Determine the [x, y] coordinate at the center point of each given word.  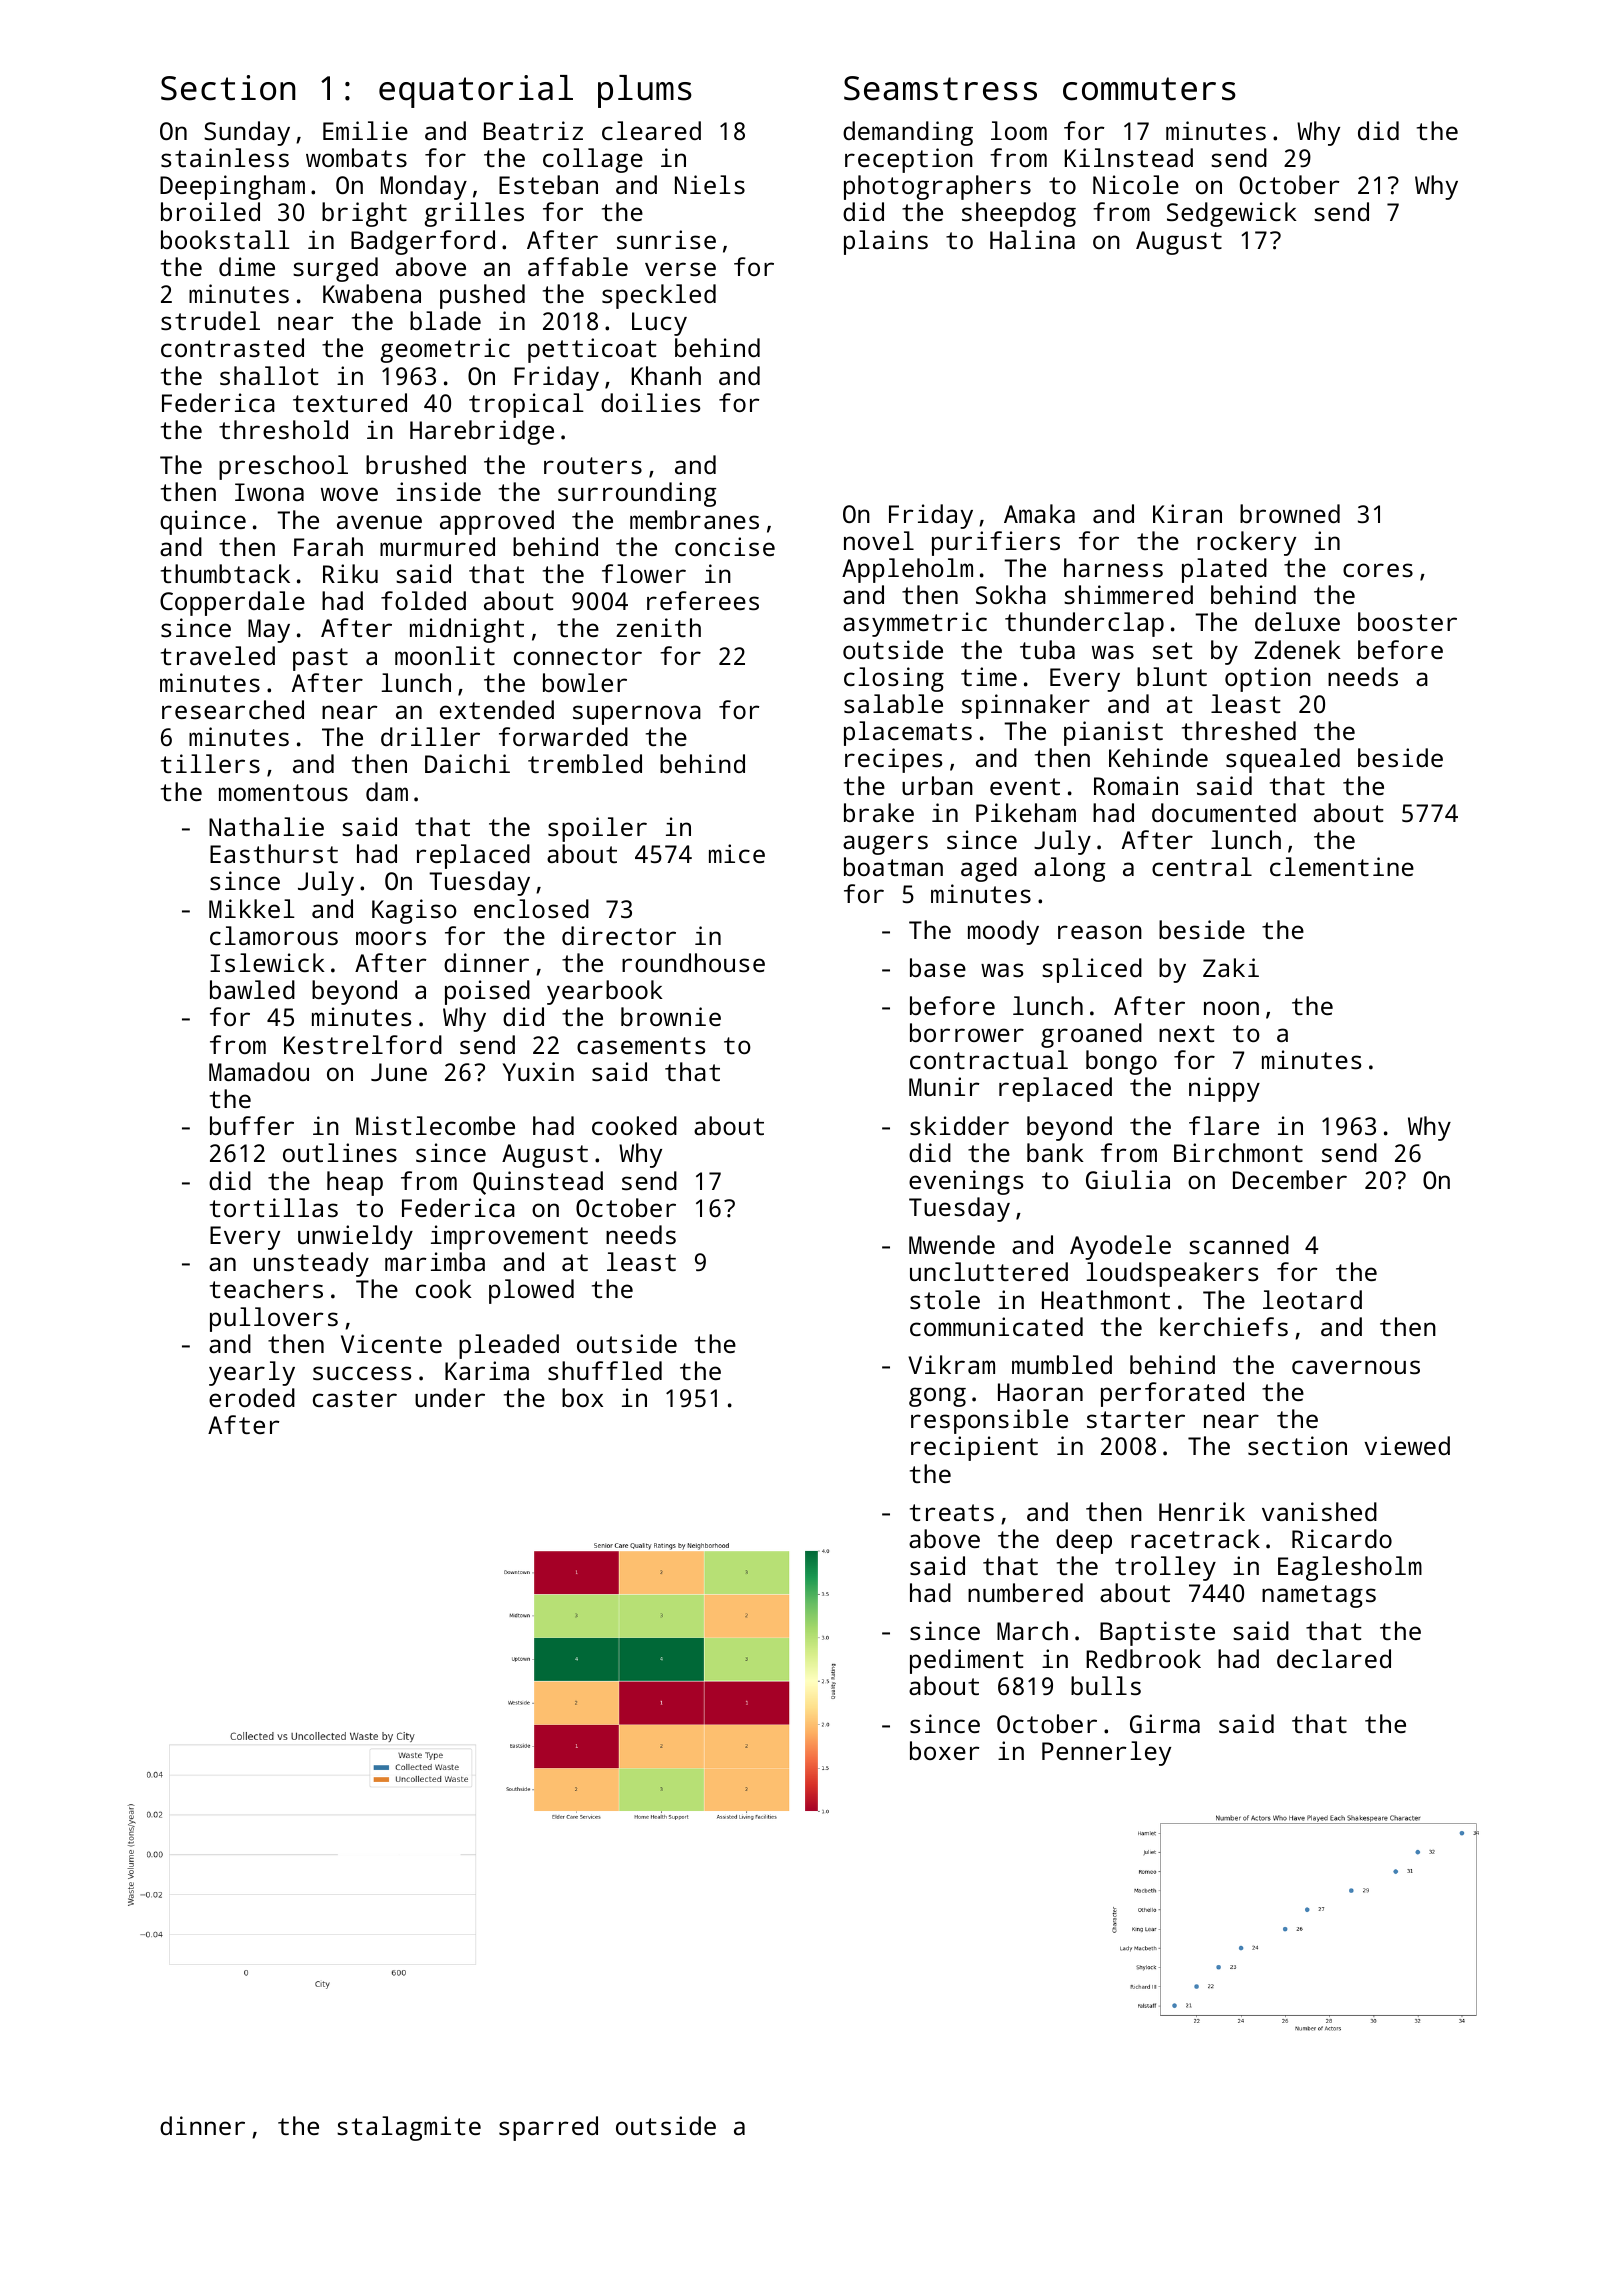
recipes [893, 760]
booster [1407, 621]
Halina [1032, 239]
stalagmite [409, 2128]
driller [430, 736]
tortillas [274, 1207]
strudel [210, 320]
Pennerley [1106, 1753]
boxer [945, 1750]
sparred [548, 2128]
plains [886, 242]
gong [937, 1397]
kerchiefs [1224, 1326]
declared [1334, 1658]
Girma [1165, 1723]
